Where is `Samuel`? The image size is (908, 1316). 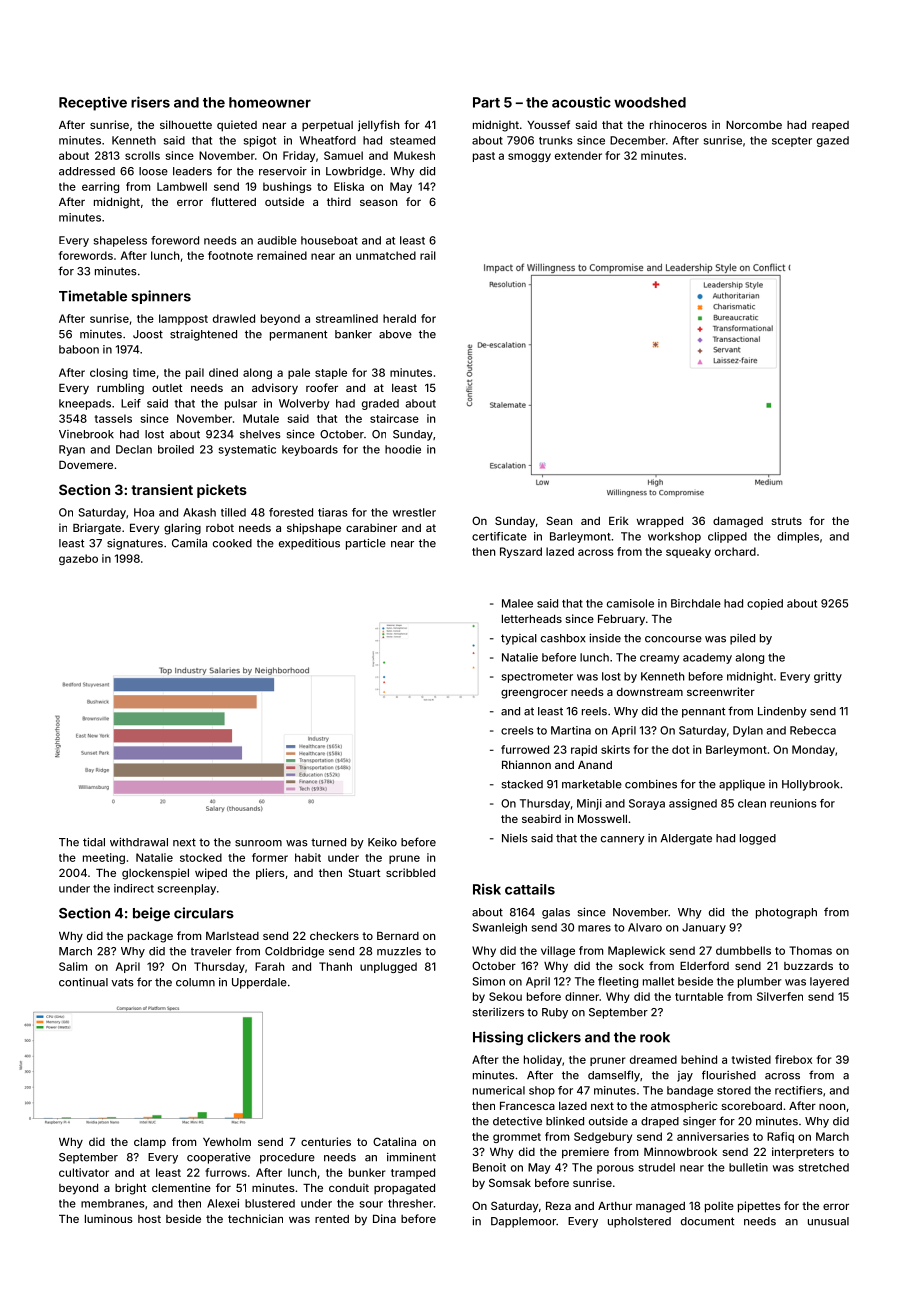
Samuel is located at coordinates (343, 155).
